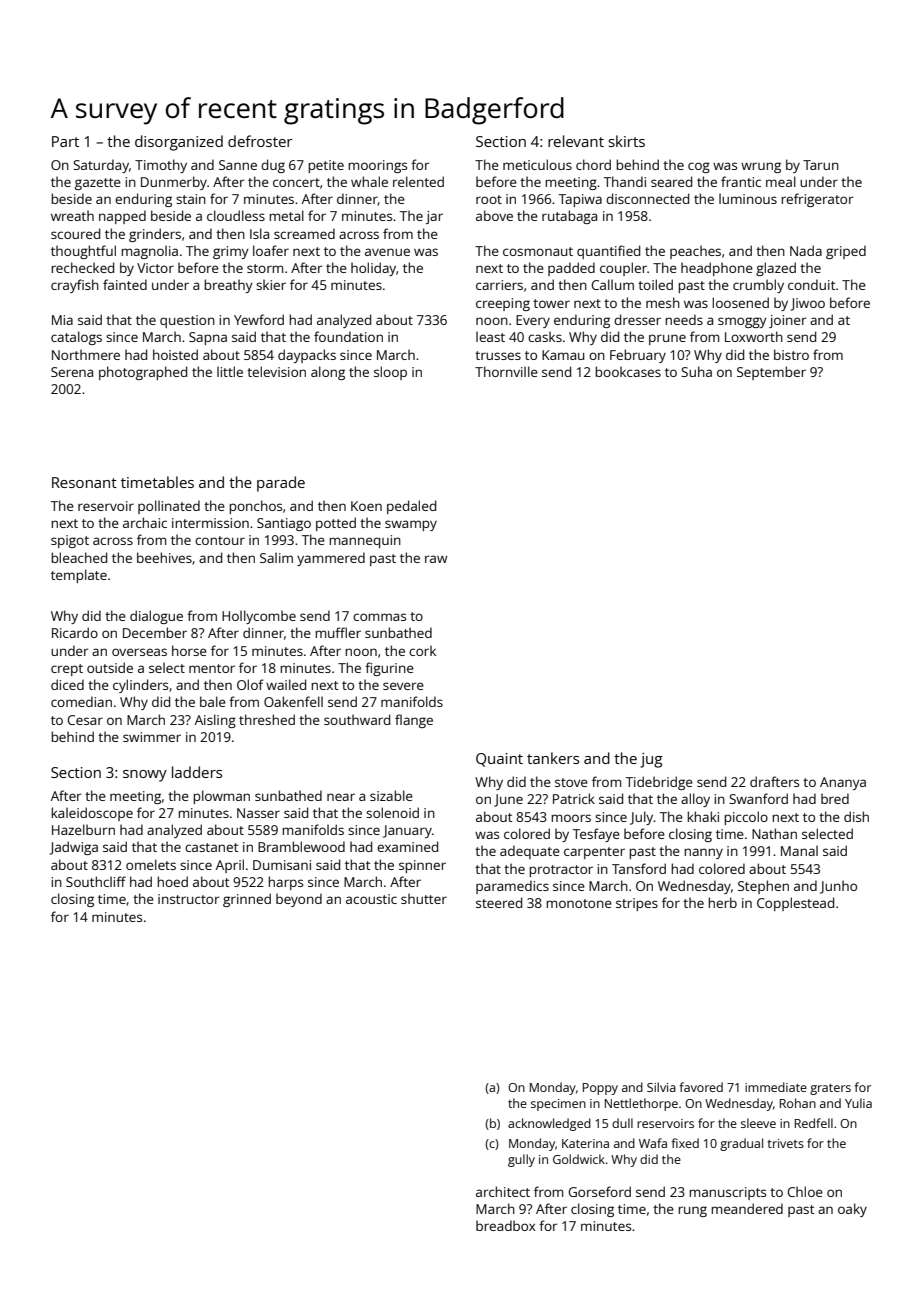 Image resolution: width=924 pixels, height=1308 pixels. I want to click on breadbox, so click(506, 1225).
